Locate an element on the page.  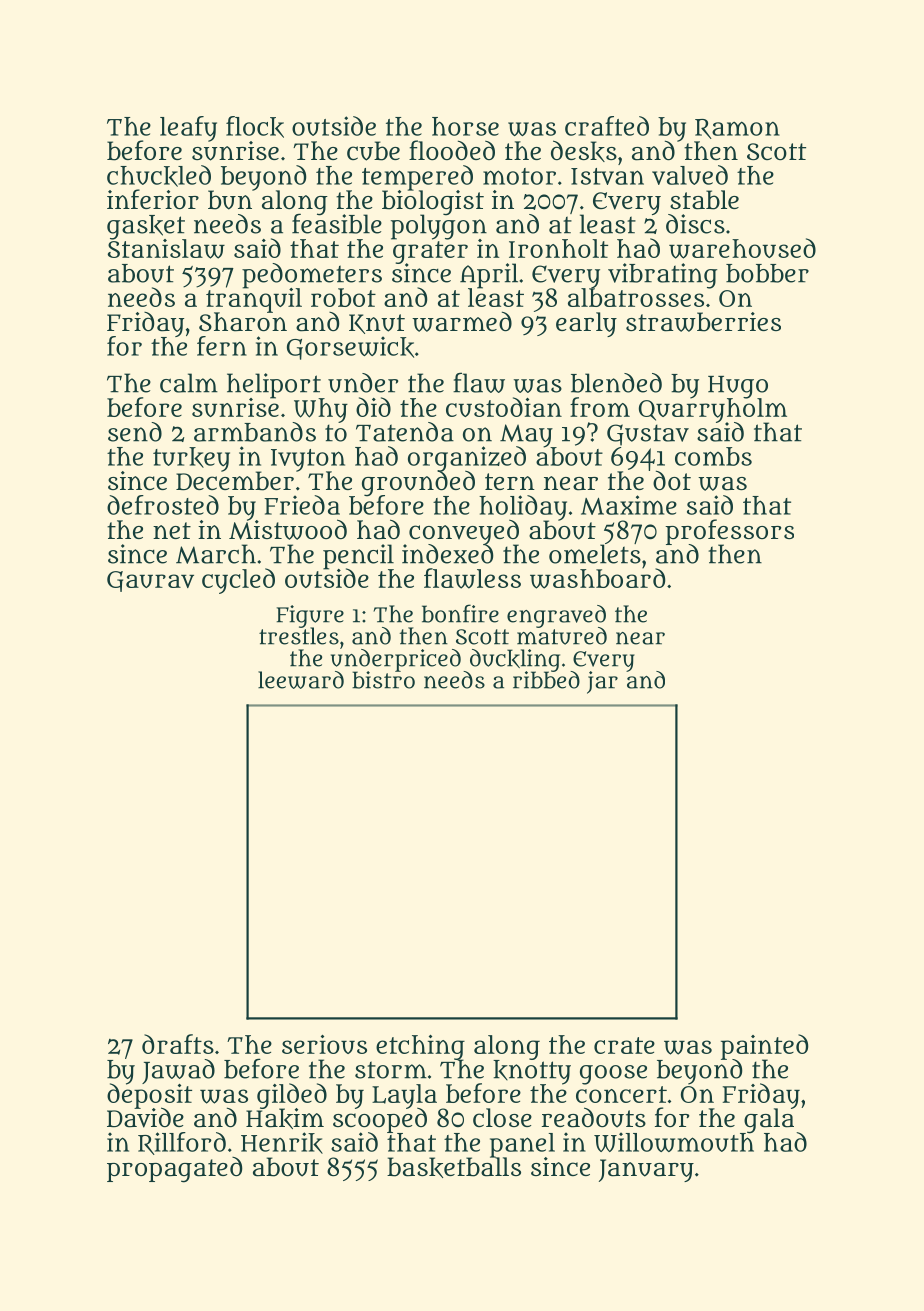
chuckled is located at coordinates (159, 176).
